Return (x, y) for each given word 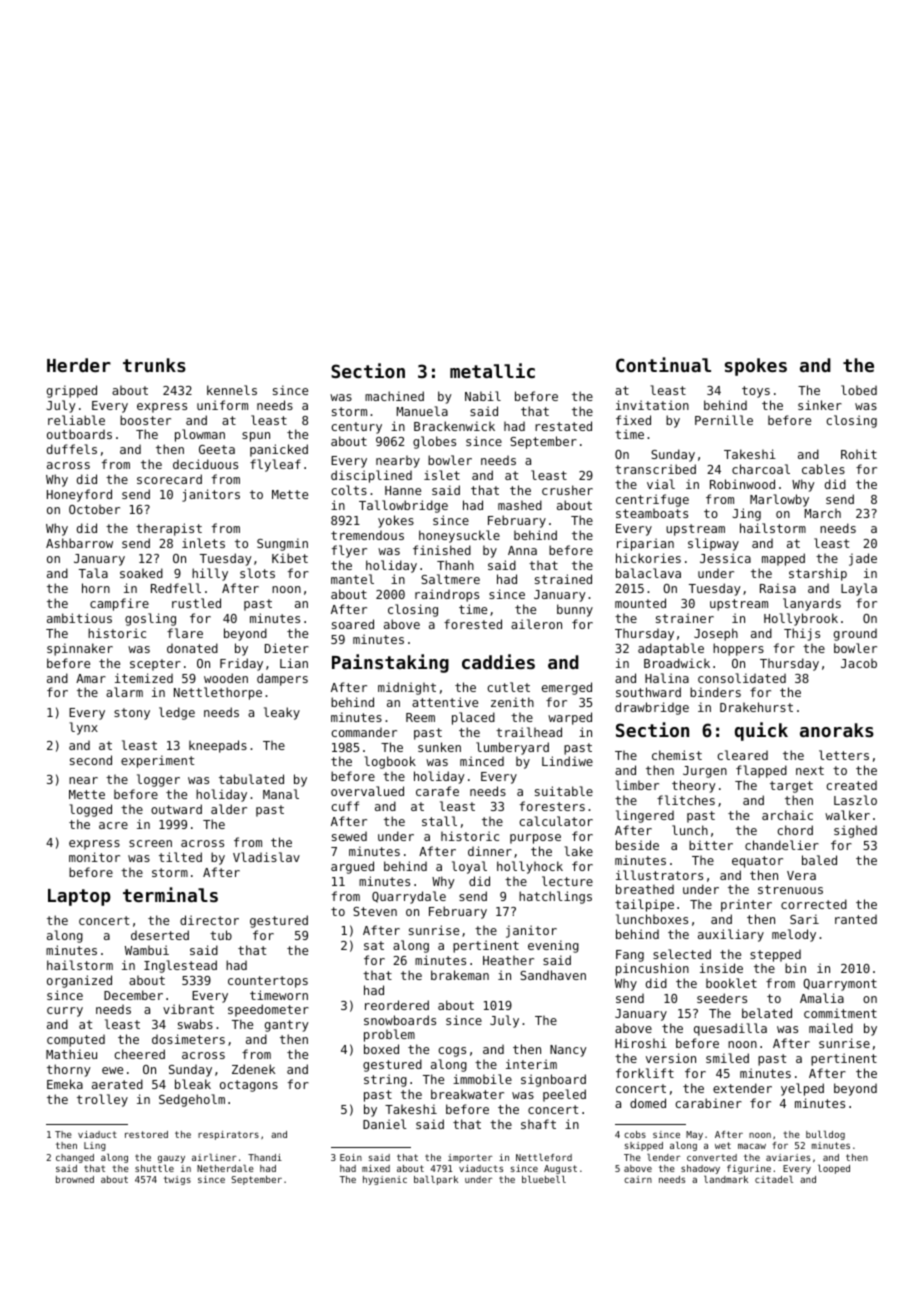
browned (75, 1179)
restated (563, 426)
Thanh (455, 565)
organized (79, 981)
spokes (756, 367)
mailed (831, 1028)
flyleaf (275, 465)
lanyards (812, 604)
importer (470, 1158)
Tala (93, 573)
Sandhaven (553, 975)
